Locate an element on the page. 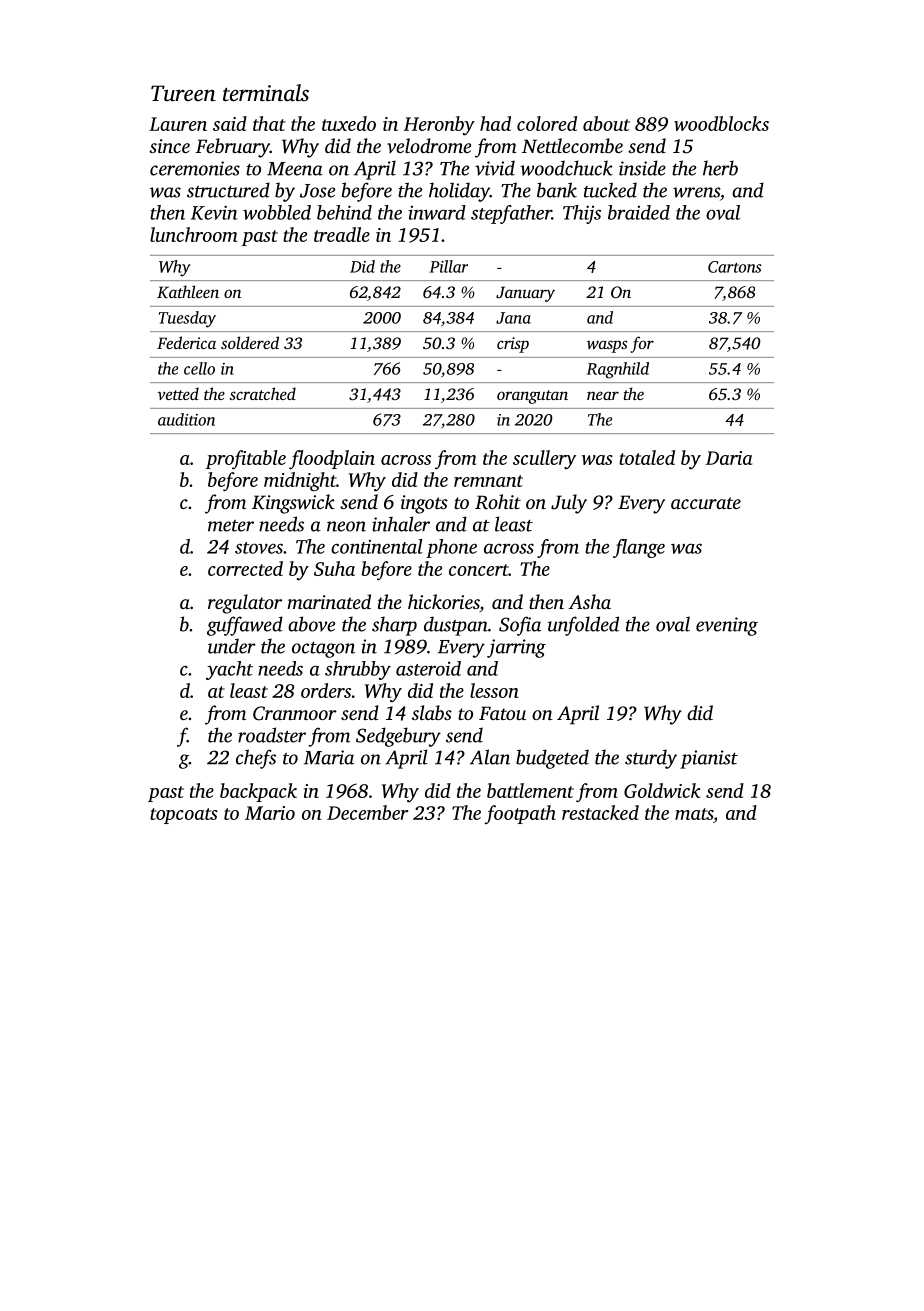 The height and width of the image is (1311, 924). ceremonies is located at coordinates (195, 168).
